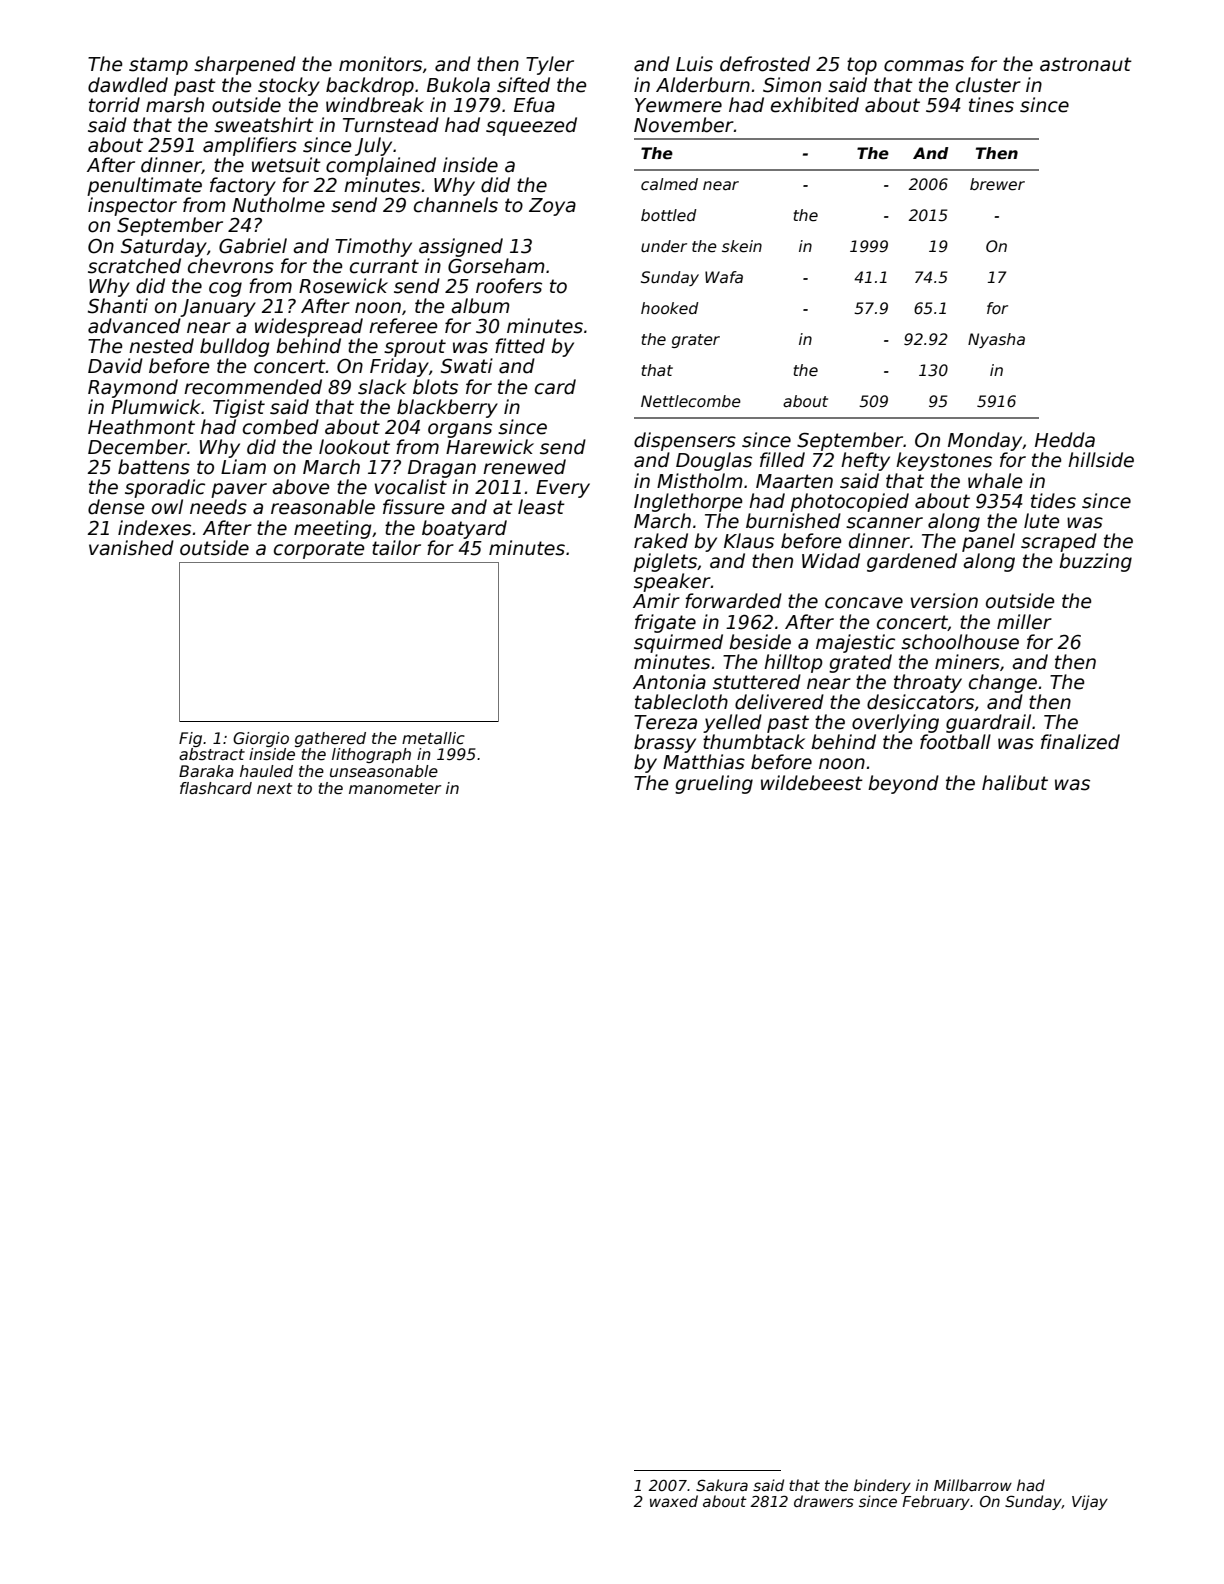  I want to click on July, so click(373, 146).
